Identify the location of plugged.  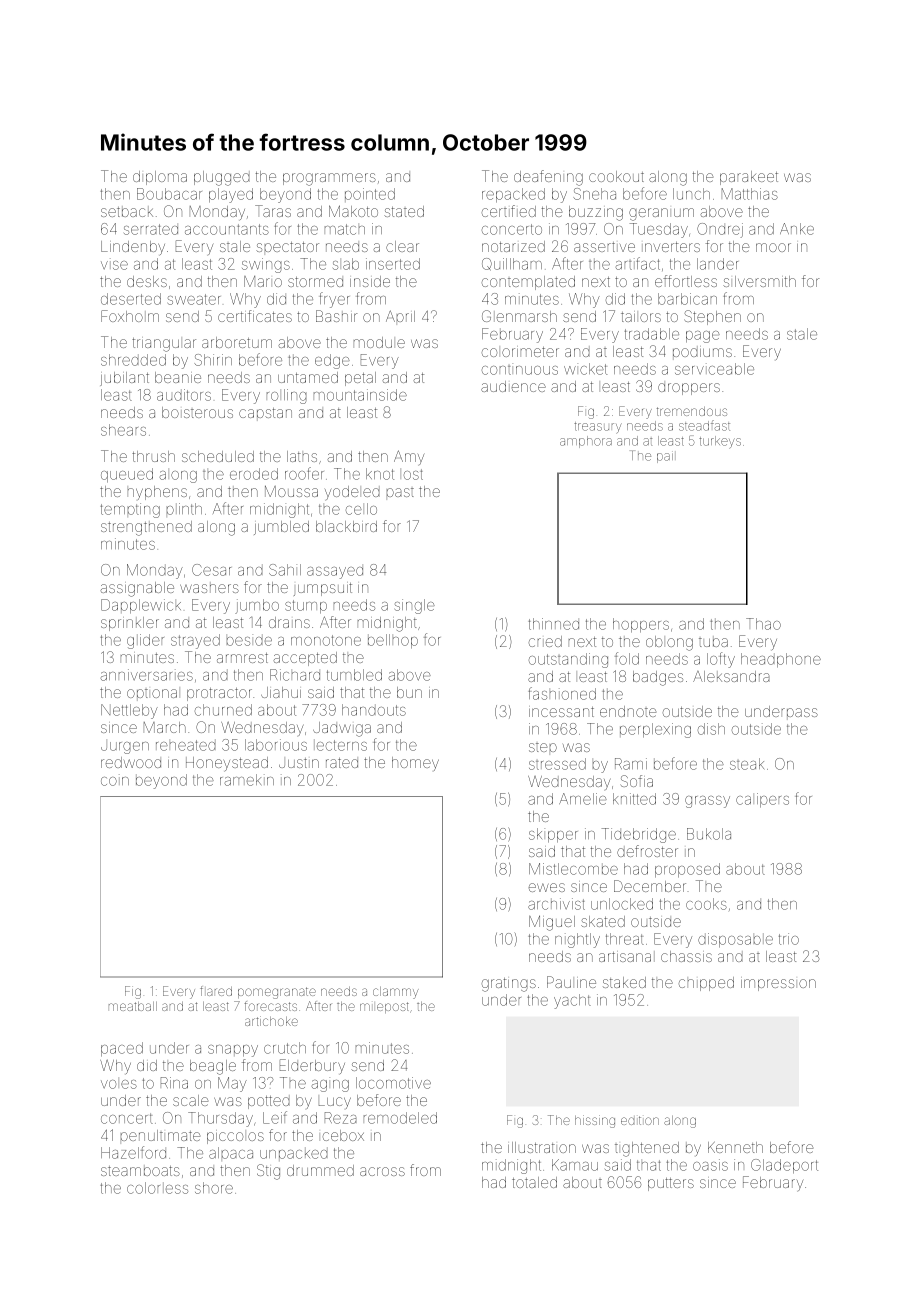
(222, 178).
